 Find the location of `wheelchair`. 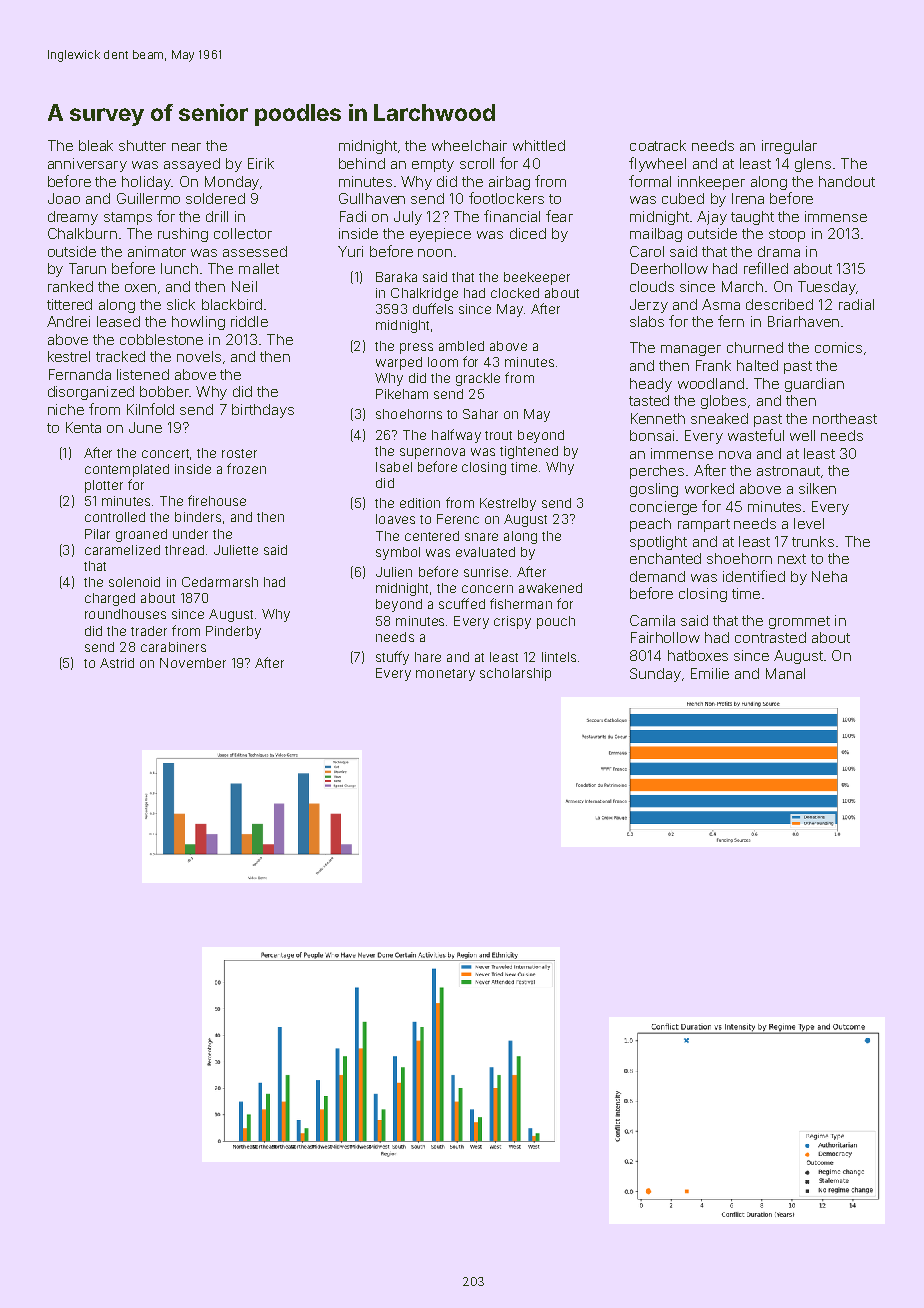

wheelchair is located at coordinates (469, 145).
